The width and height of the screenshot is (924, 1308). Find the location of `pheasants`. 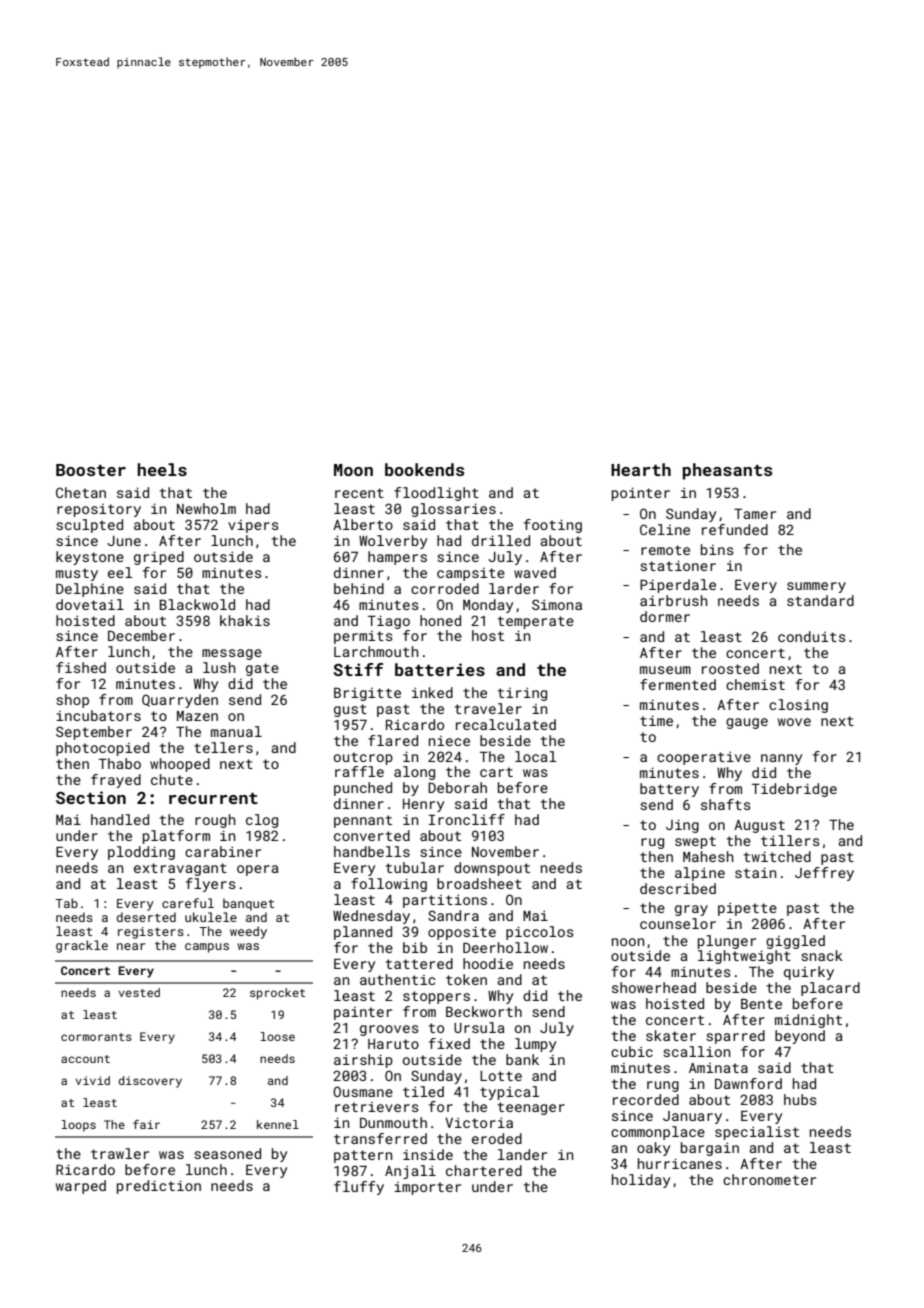

pheasants is located at coordinates (727, 471).
